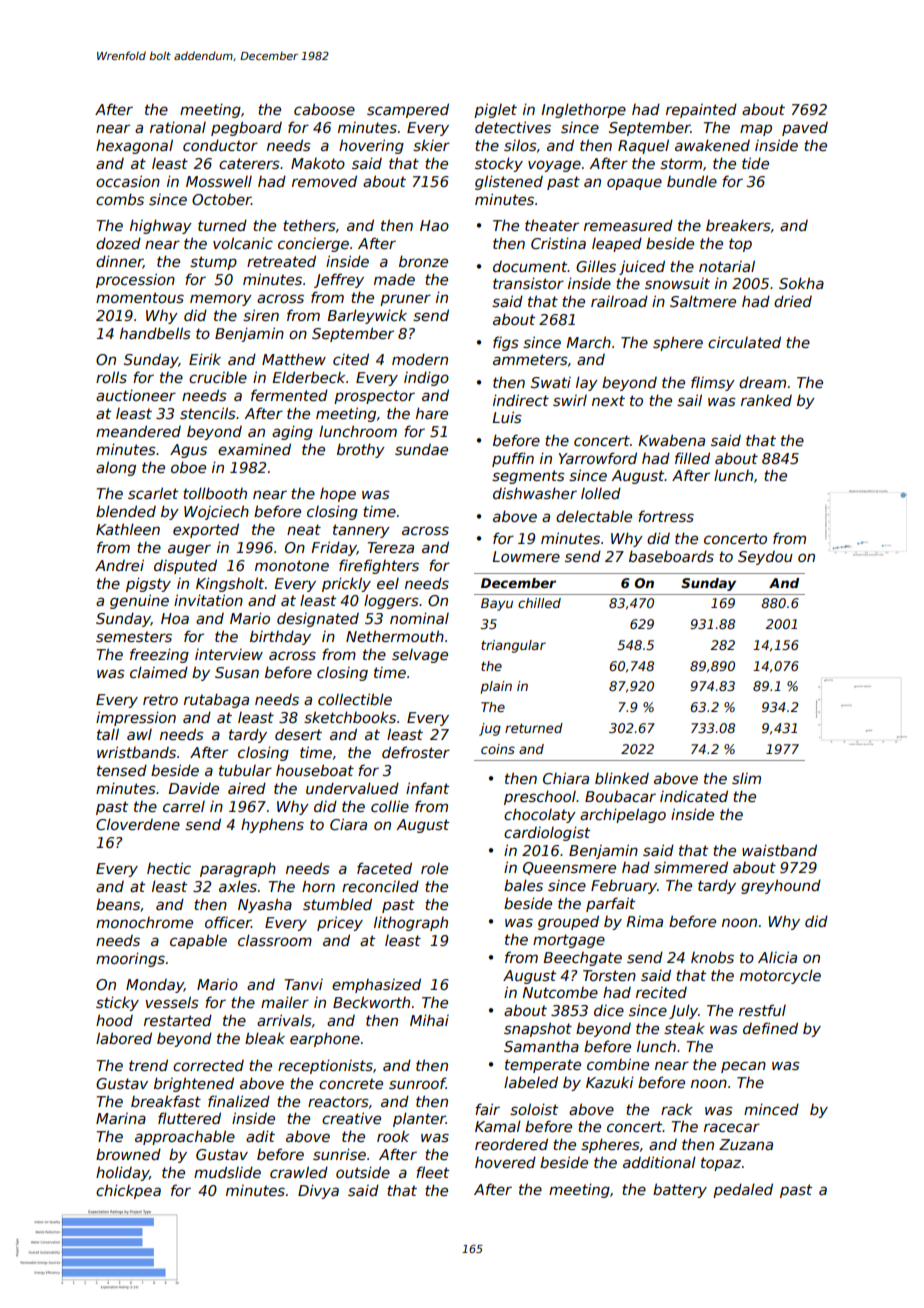 This image has width=924, height=1308. I want to click on Inglethorpe, so click(583, 110).
